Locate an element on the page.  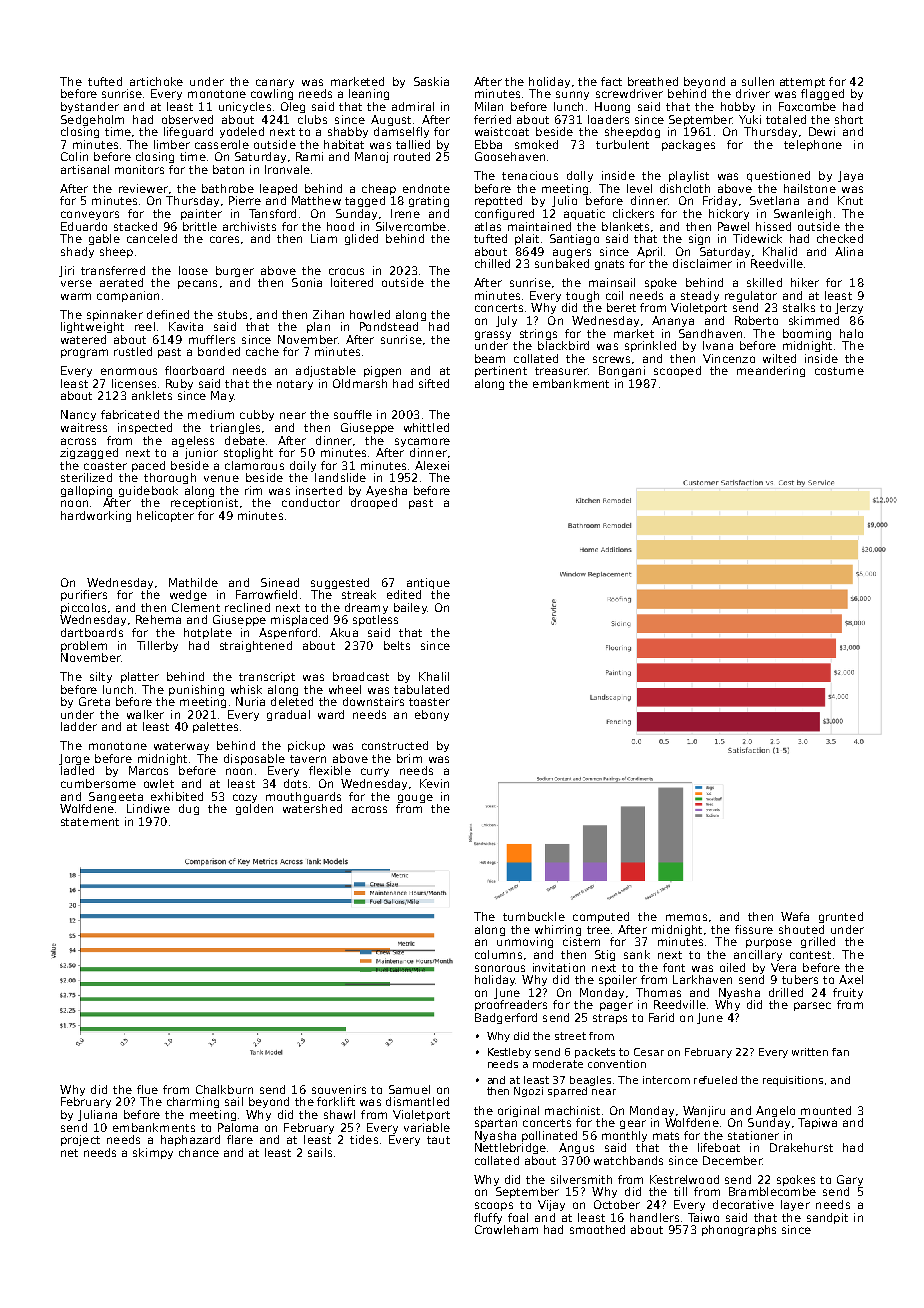
artichoke is located at coordinates (156, 81).
